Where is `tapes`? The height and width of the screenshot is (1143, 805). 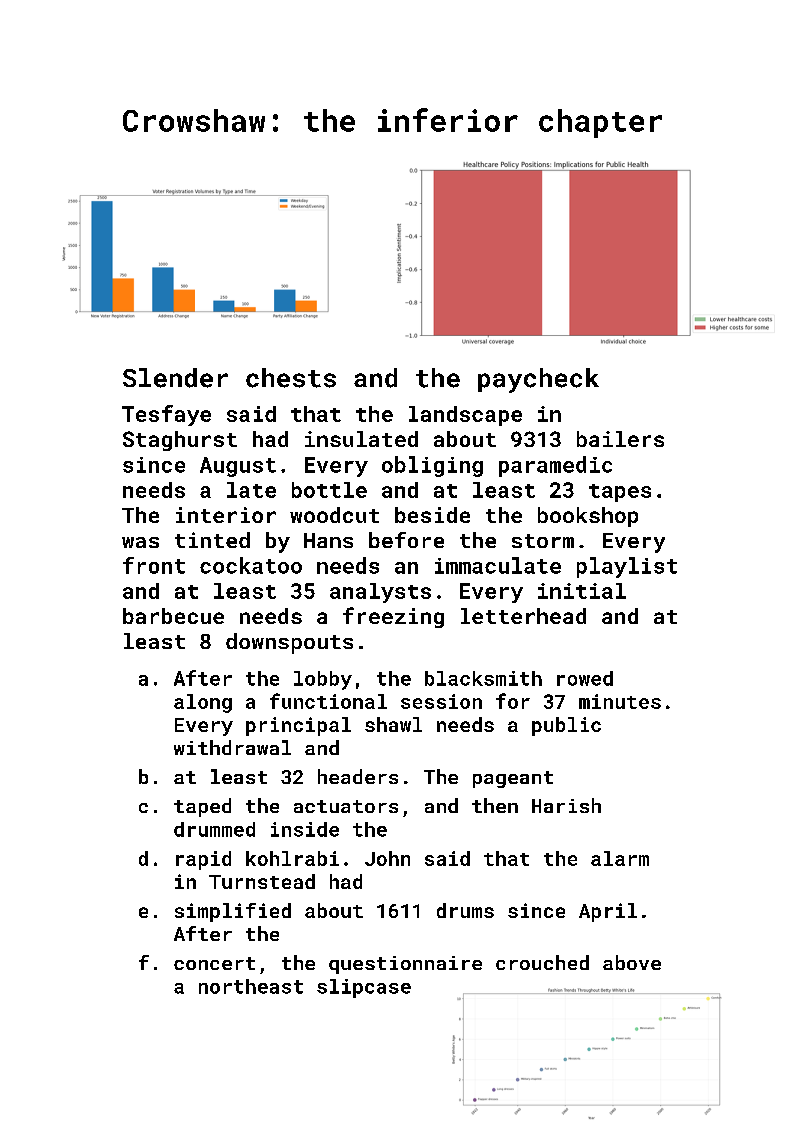
tapes is located at coordinates (620, 493).
